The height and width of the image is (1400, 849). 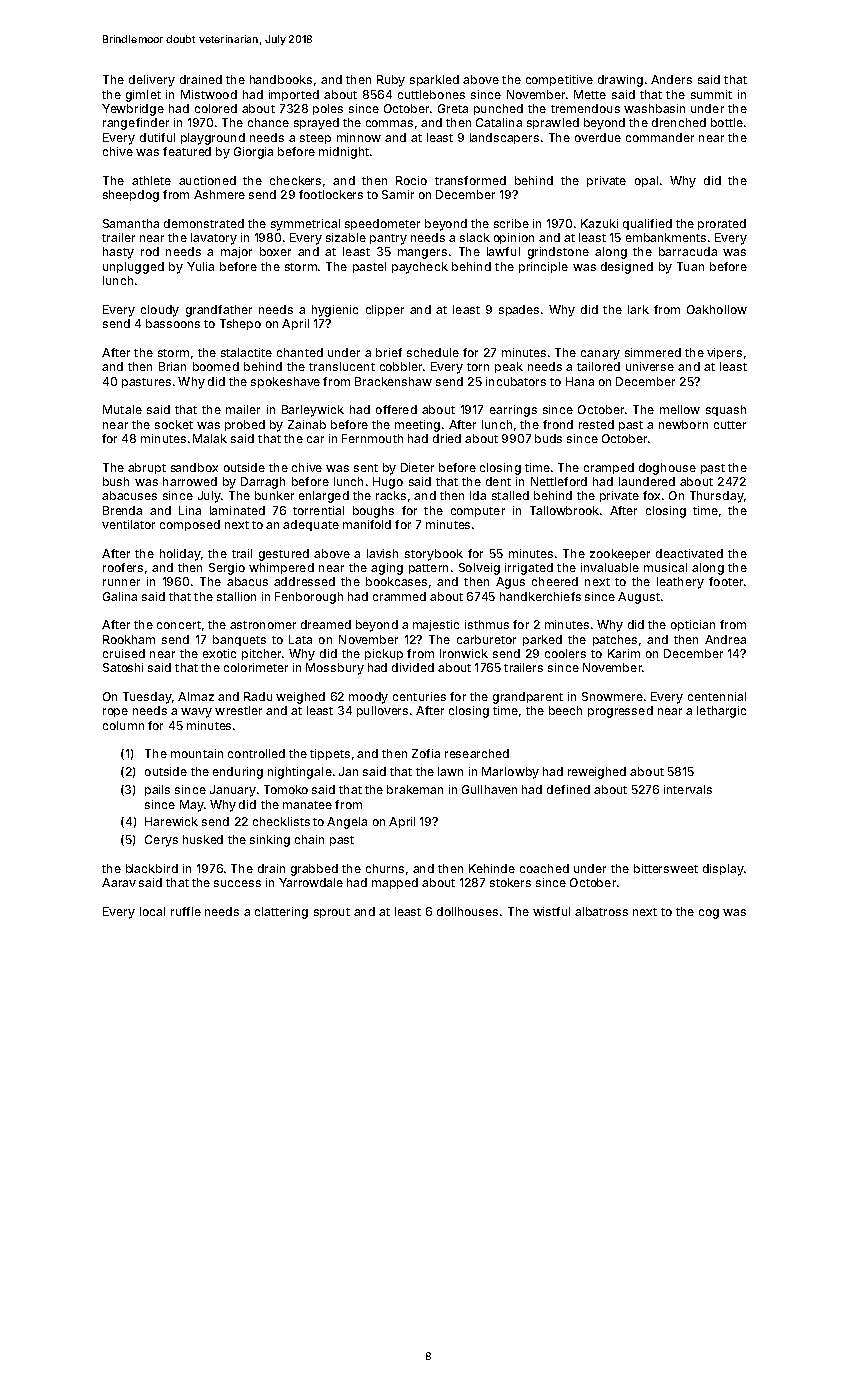 I want to click on translucent, so click(x=342, y=366).
